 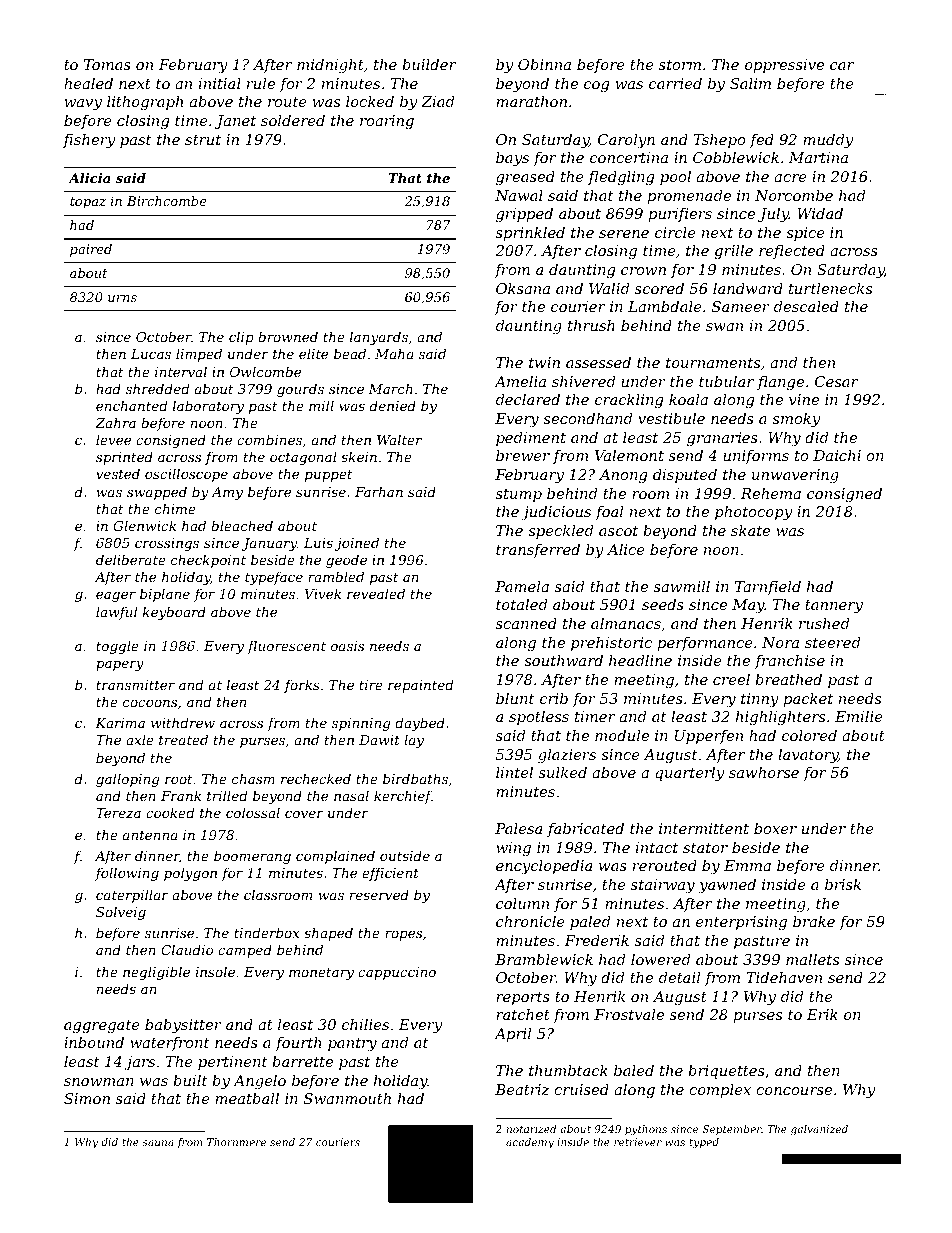 I want to click on builder, so click(x=429, y=64).
